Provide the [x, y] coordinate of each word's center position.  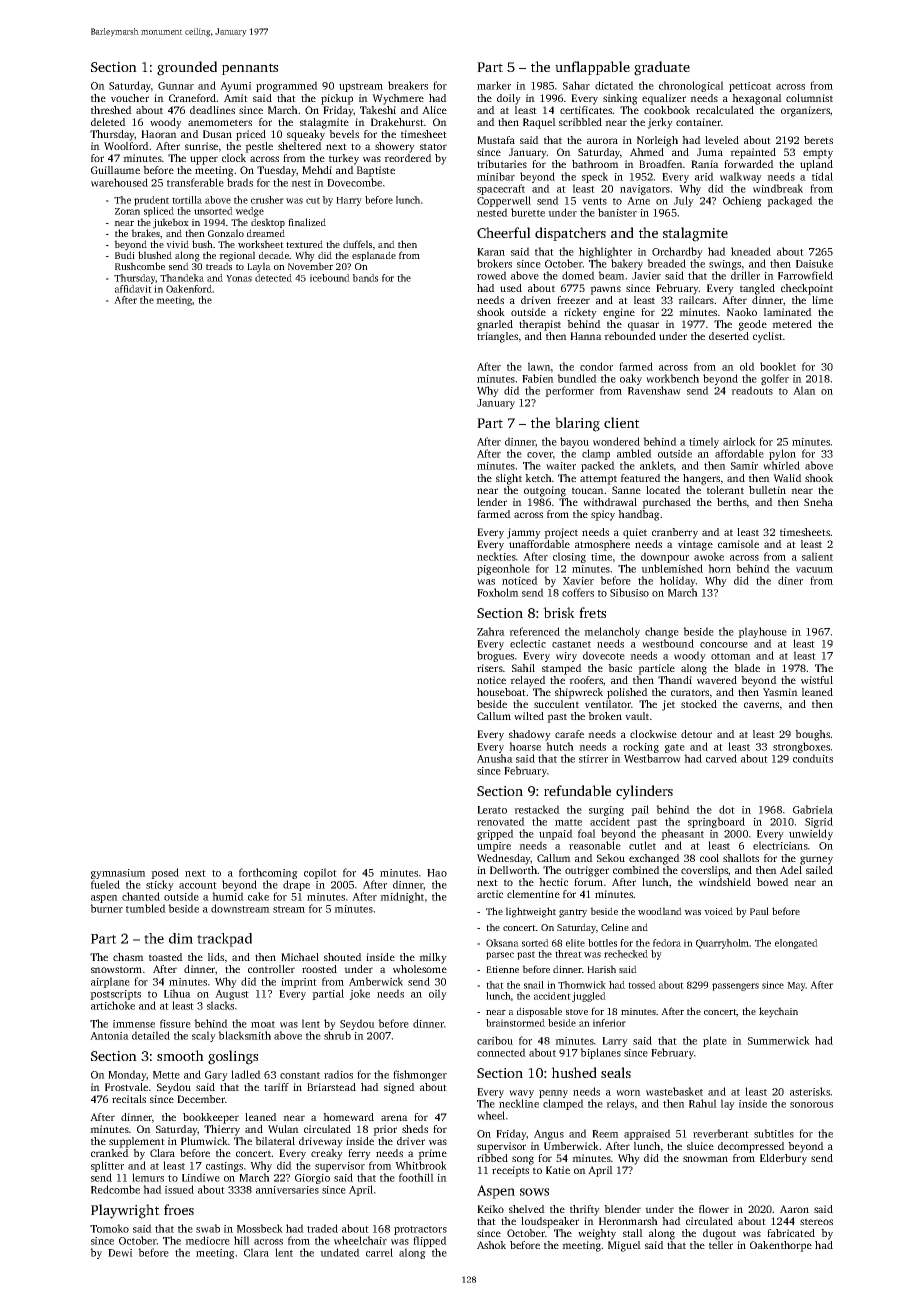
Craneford [193, 98]
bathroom [595, 164]
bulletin [767, 490]
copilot [320, 873]
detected [273, 278]
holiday [678, 581]
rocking [641, 747]
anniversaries [287, 1190]
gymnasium [118, 874]
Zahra [491, 631]
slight [509, 479]
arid [704, 176]
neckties [496, 556]
